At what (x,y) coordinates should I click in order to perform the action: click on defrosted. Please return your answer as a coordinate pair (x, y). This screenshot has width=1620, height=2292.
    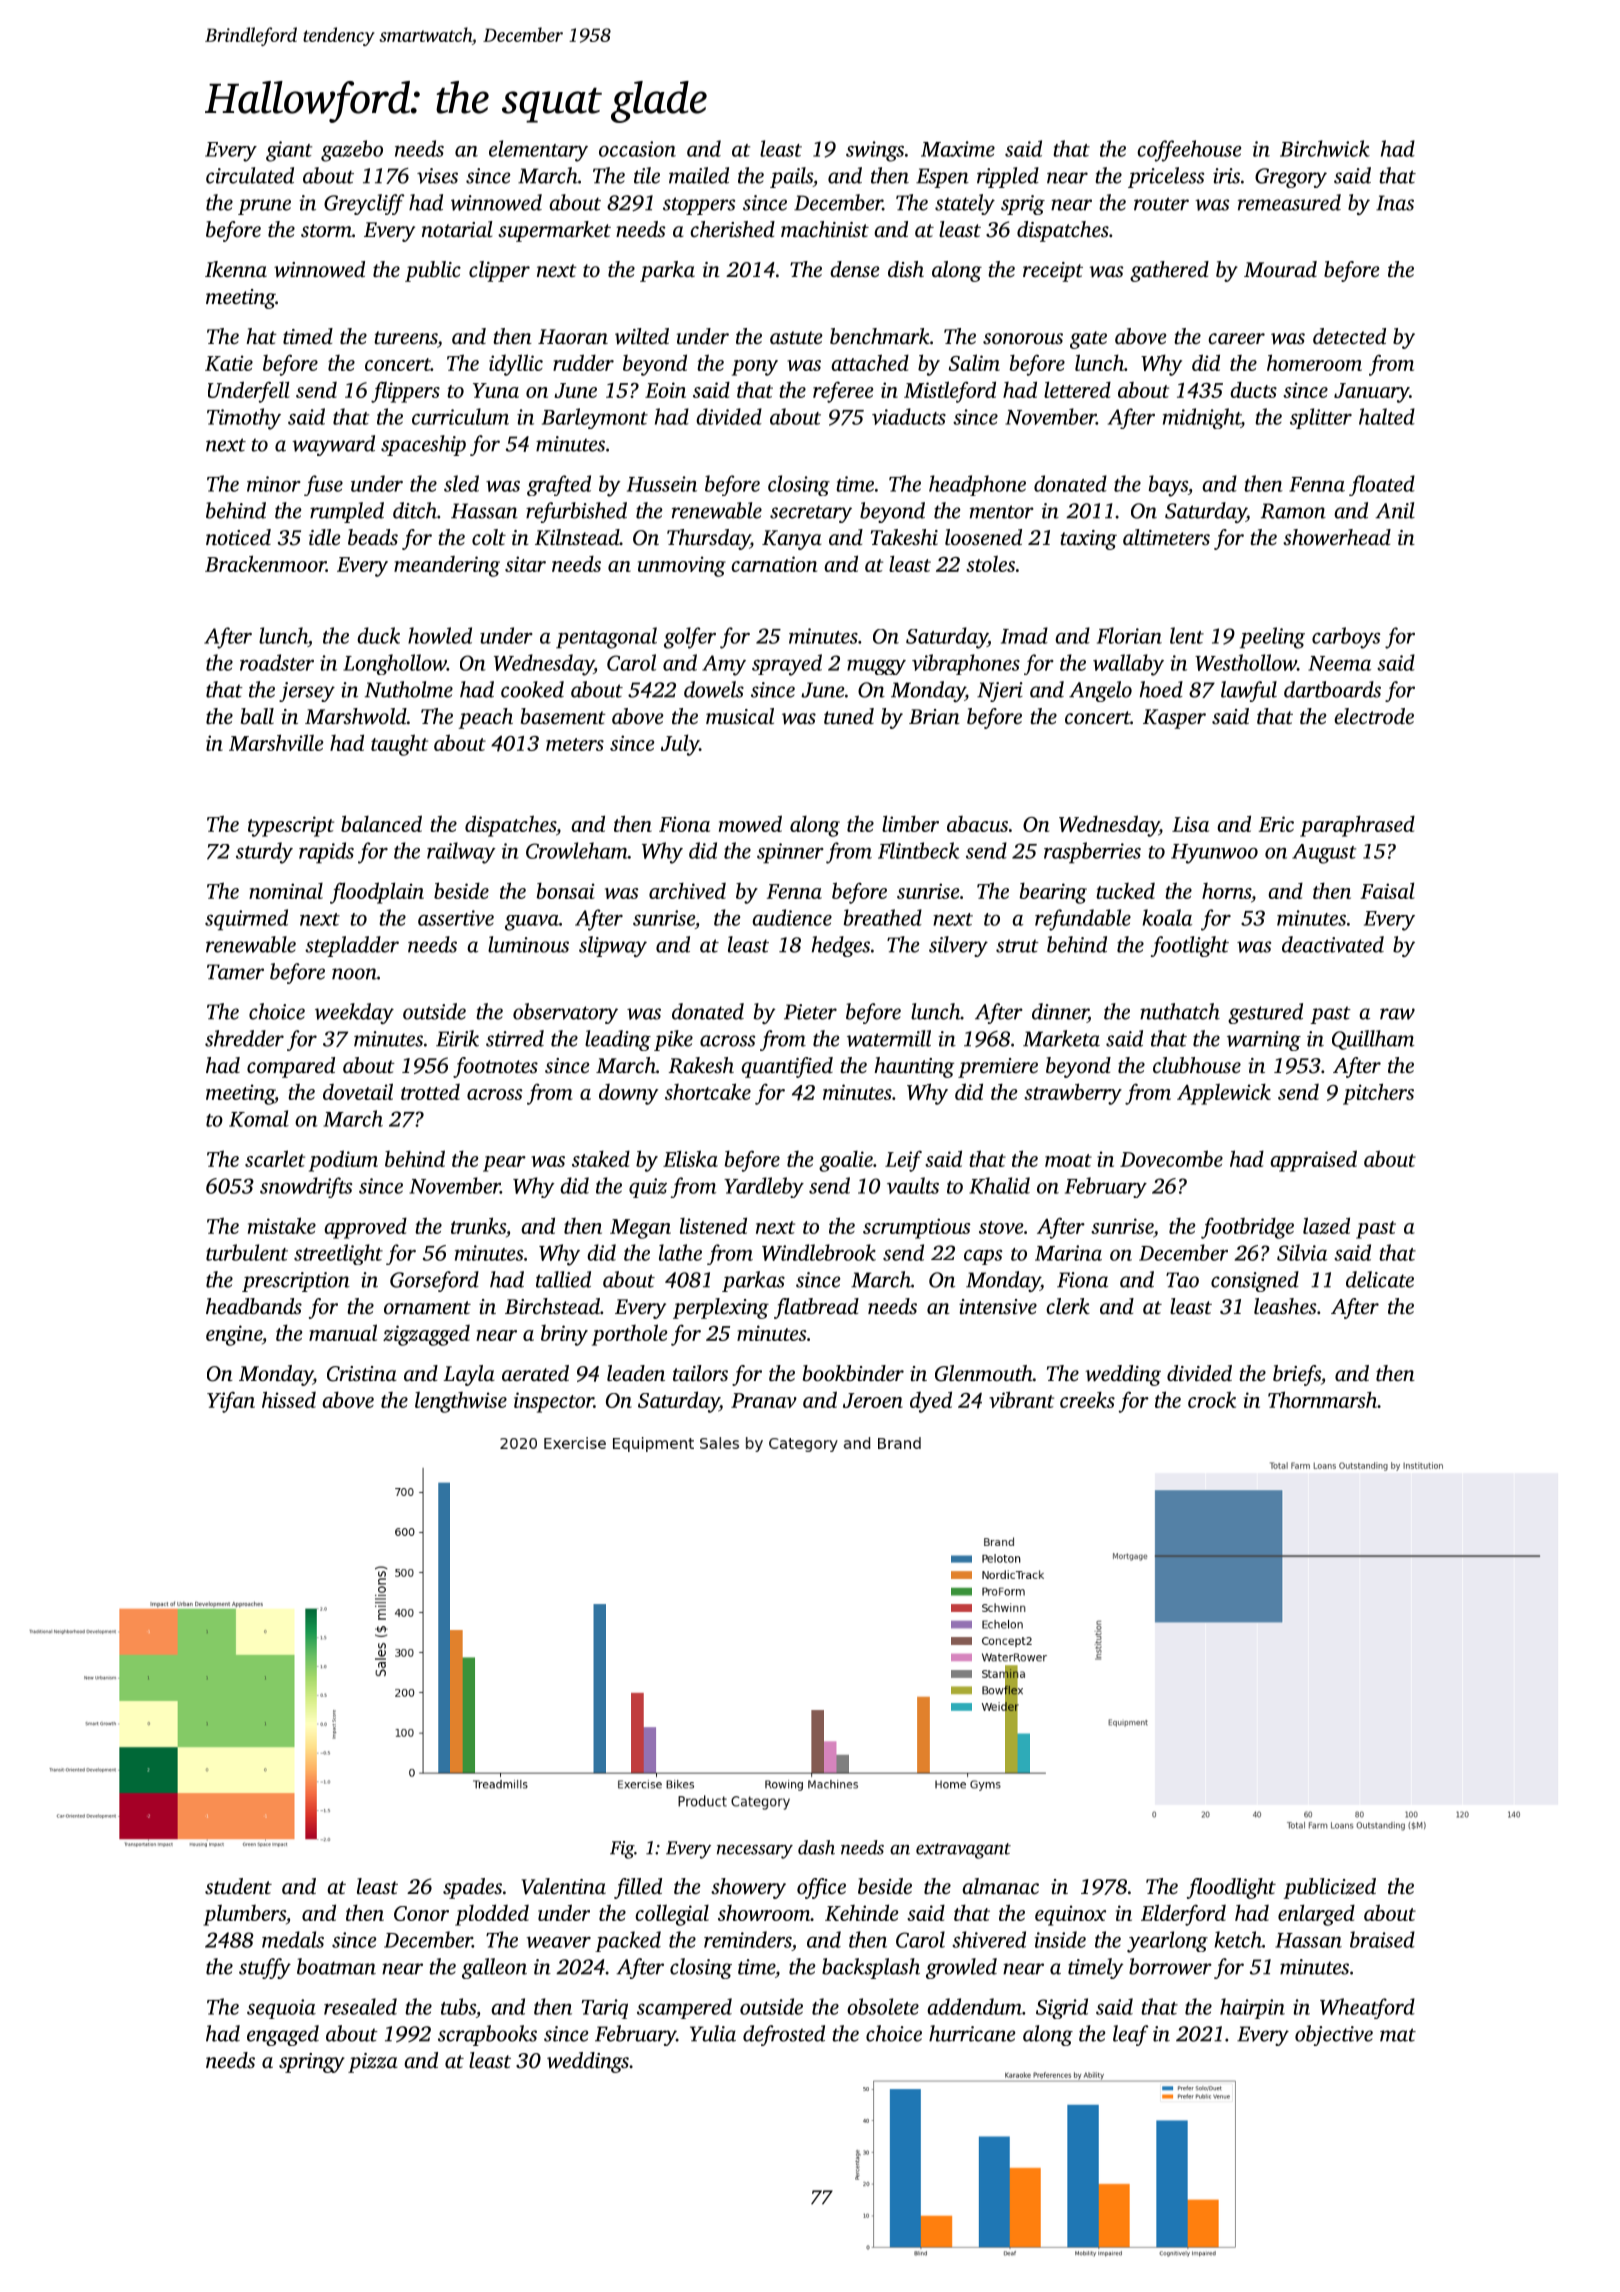
    Looking at the image, I should click on (784, 2035).
